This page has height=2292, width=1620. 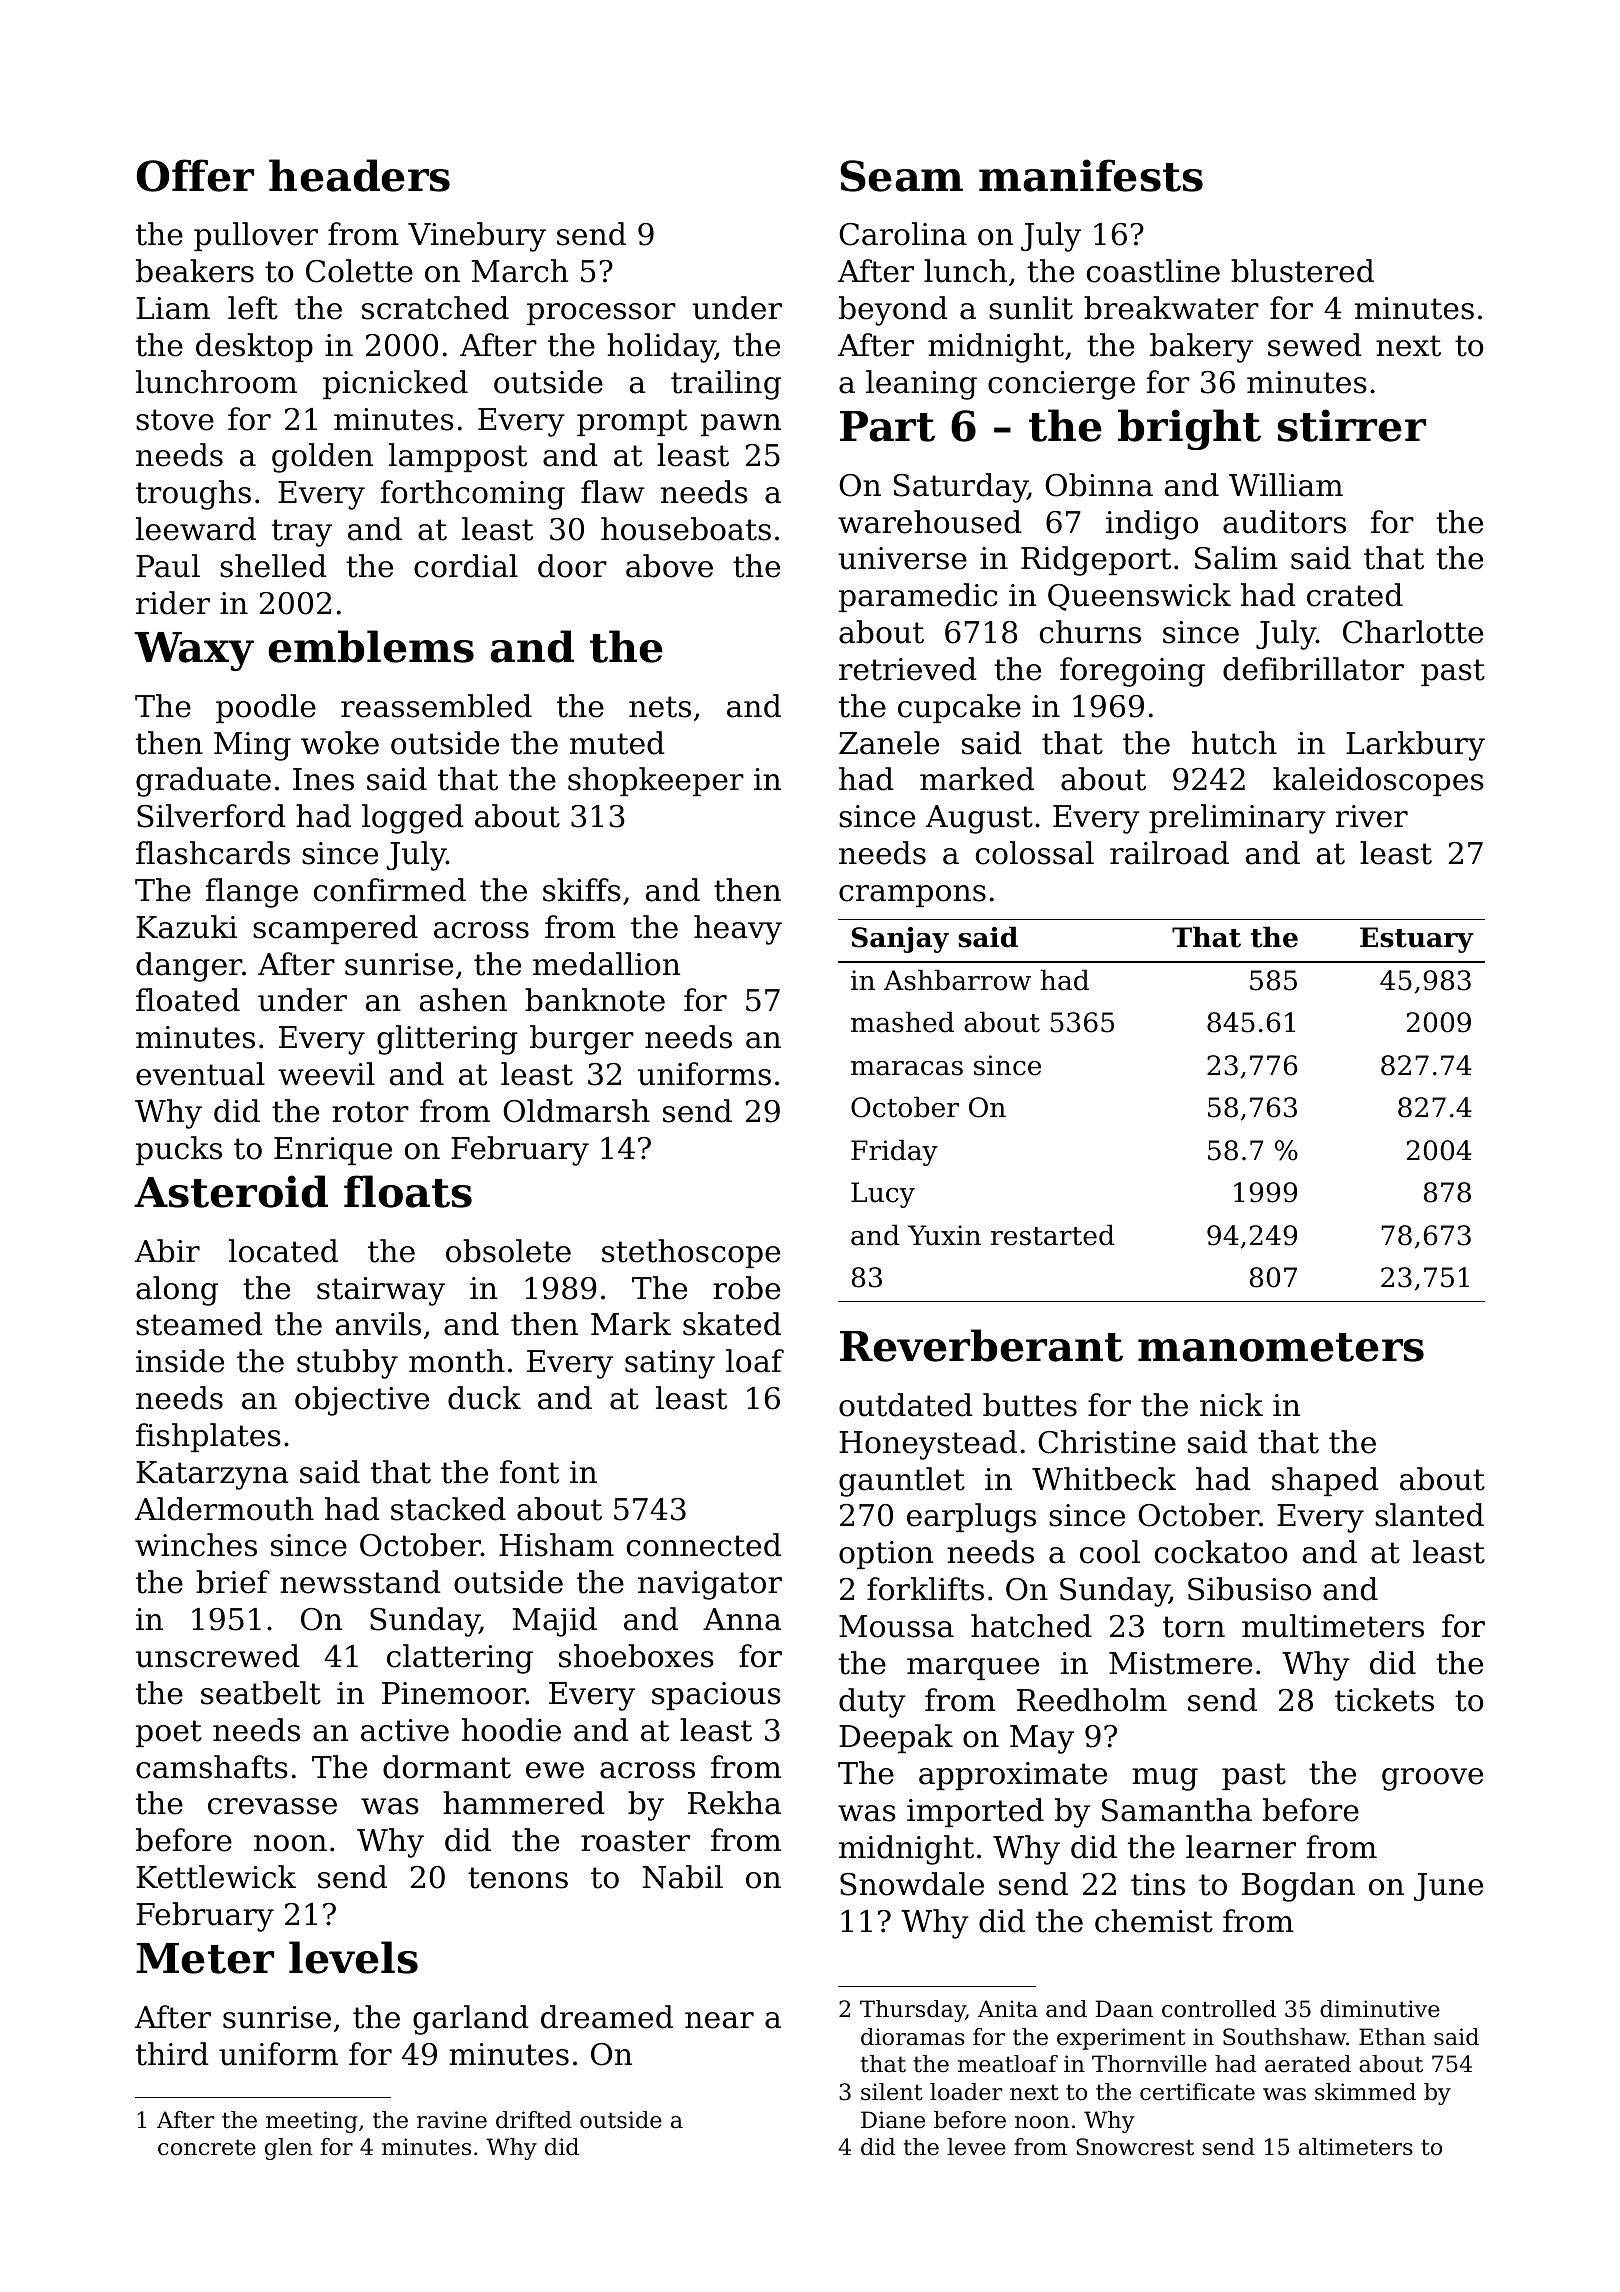 What do you see at coordinates (976, 2147) in the page?
I see `levee` at bounding box center [976, 2147].
